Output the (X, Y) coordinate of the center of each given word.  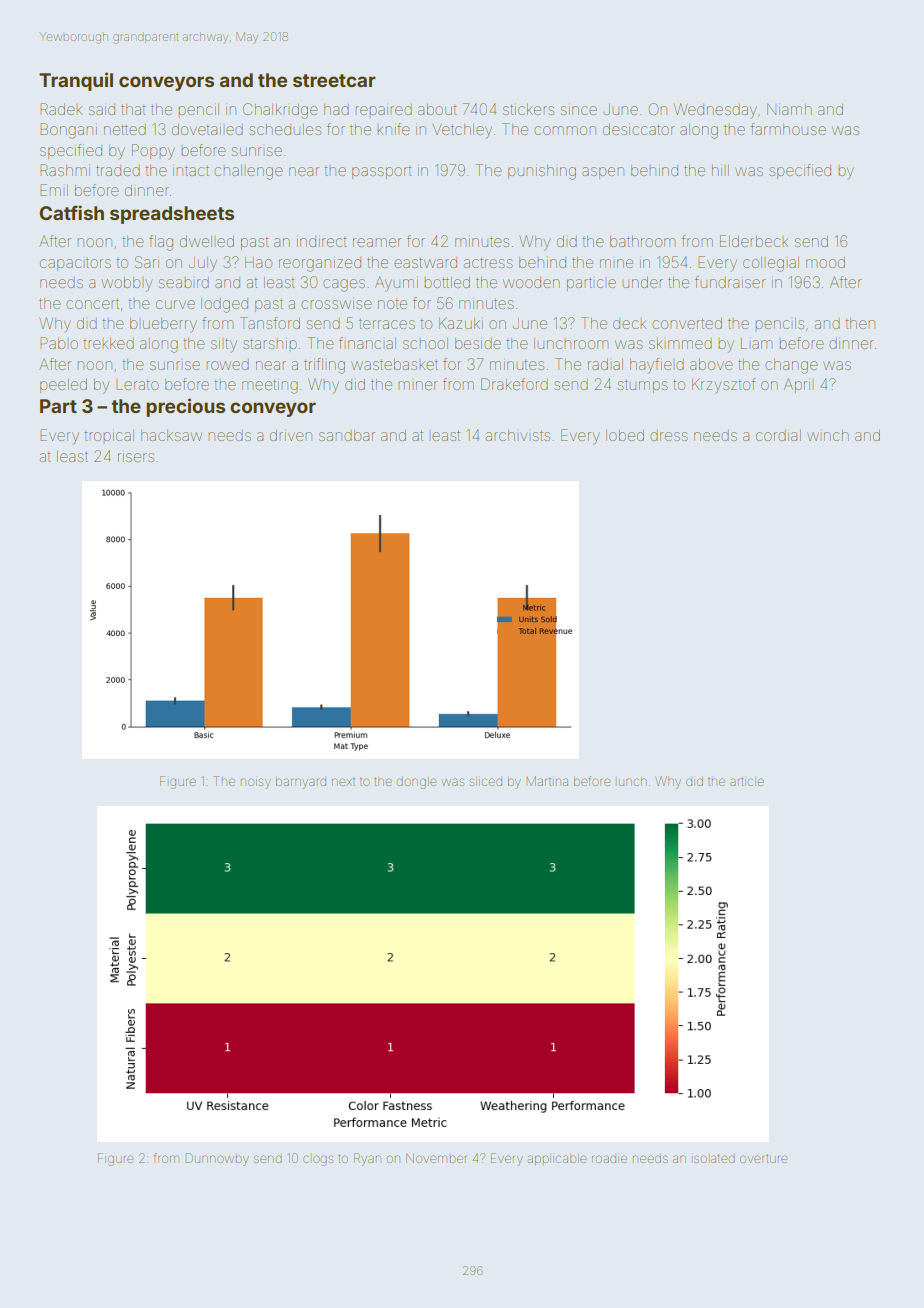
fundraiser (730, 282)
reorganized (320, 264)
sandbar (347, 435)
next (343, 782)
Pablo (59, 343)
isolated (714, 1158)
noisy (256, 783)
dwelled (207, 241)
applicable (556, 1159)
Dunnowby (217, 1159)
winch (828, 435)
